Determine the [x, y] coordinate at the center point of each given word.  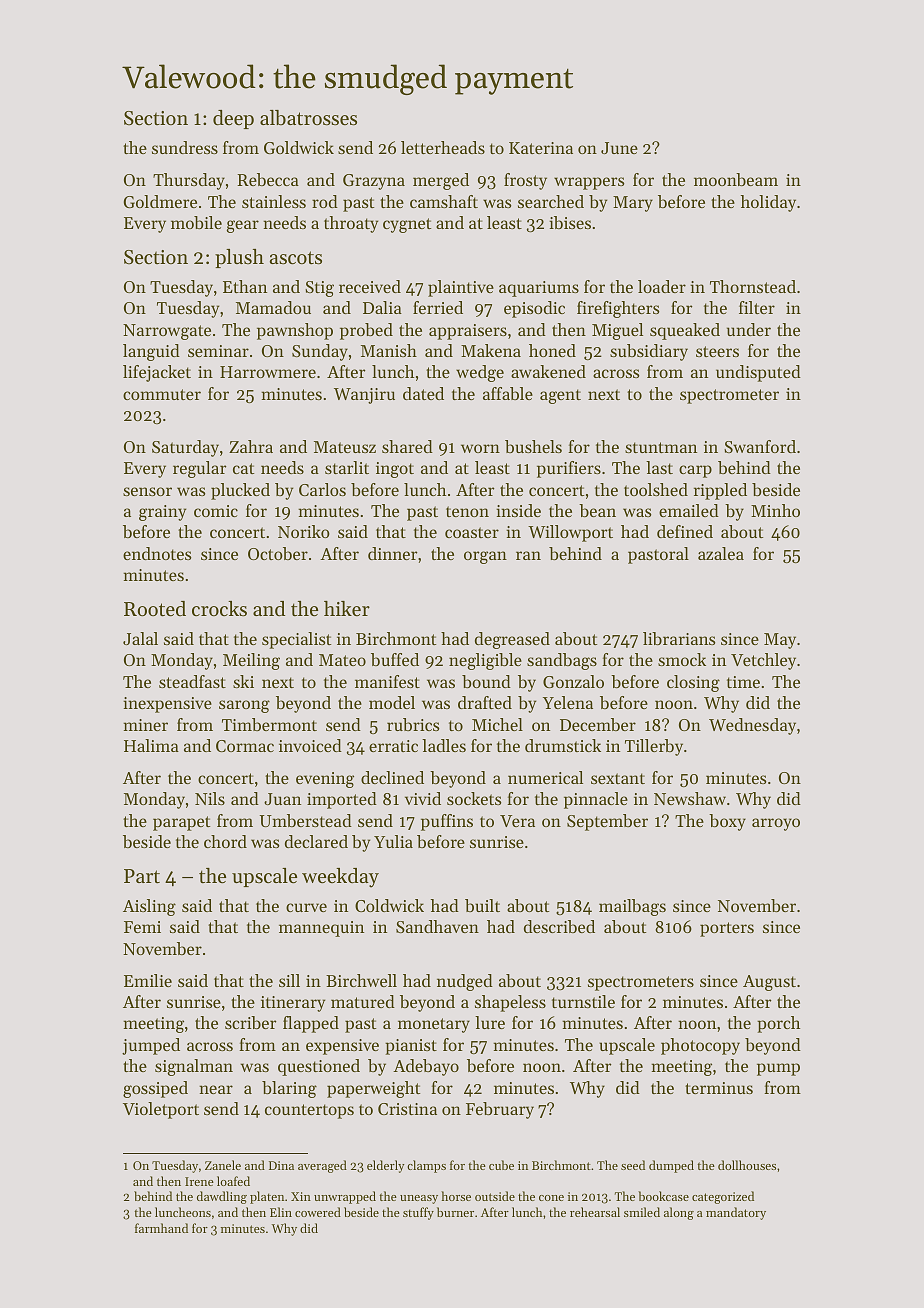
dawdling [222, 1197]
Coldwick [389, 905]
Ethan [245, 286]
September [607, 822]
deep [233, 119]
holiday [768, 203]
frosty [525, 181]
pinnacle [596, 800]
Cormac [245, 746]
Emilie [148, 980]
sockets [474, 798]
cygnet [407, 225]
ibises [570, 222]
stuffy [418, 1213]
